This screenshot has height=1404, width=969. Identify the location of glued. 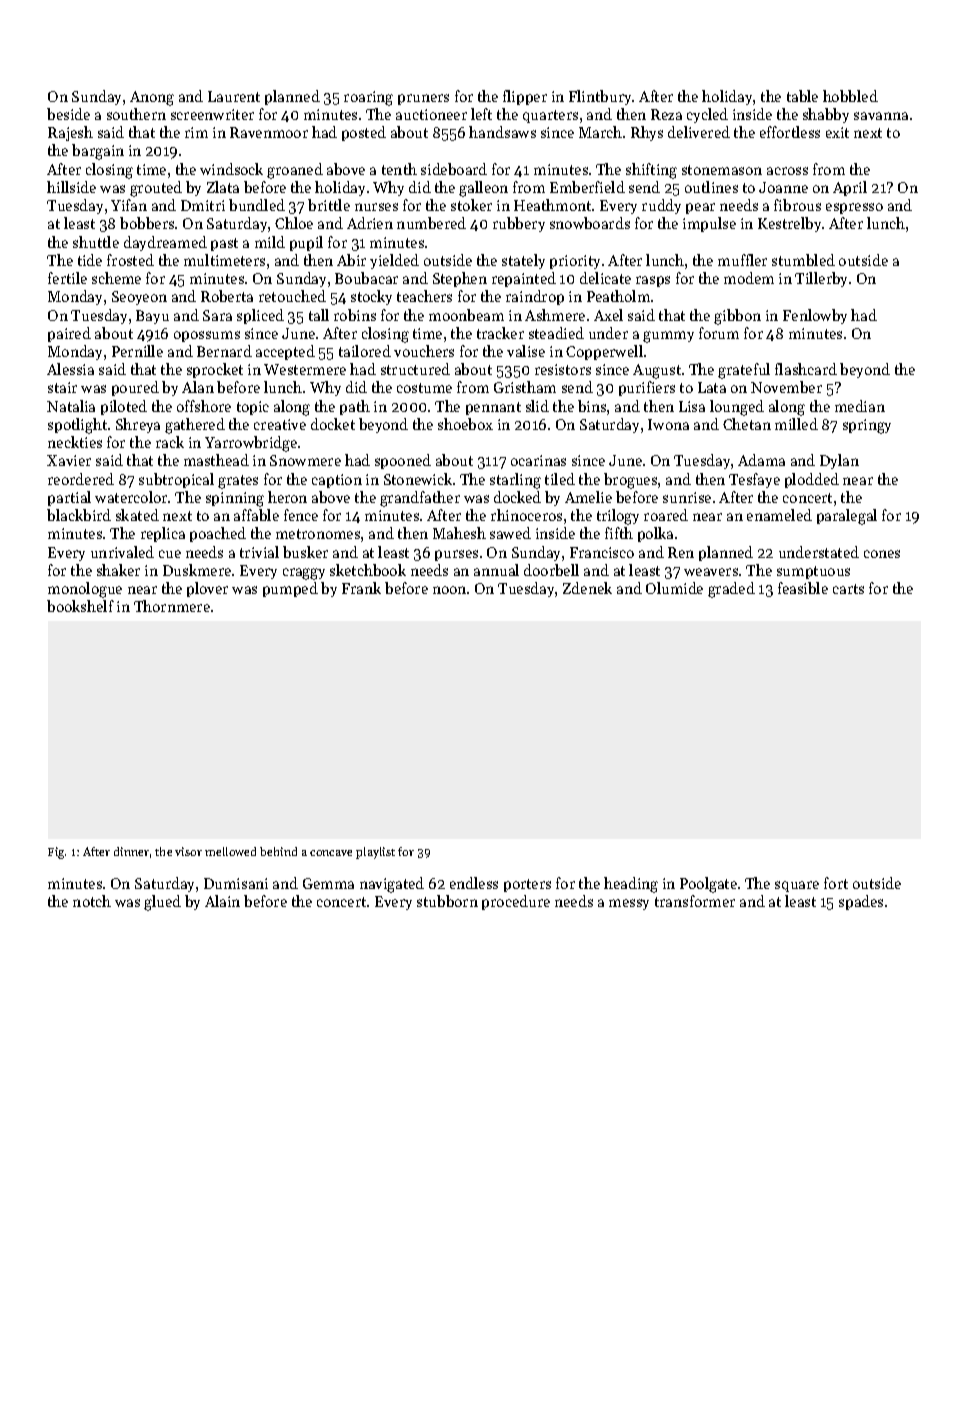
(162, 903).
